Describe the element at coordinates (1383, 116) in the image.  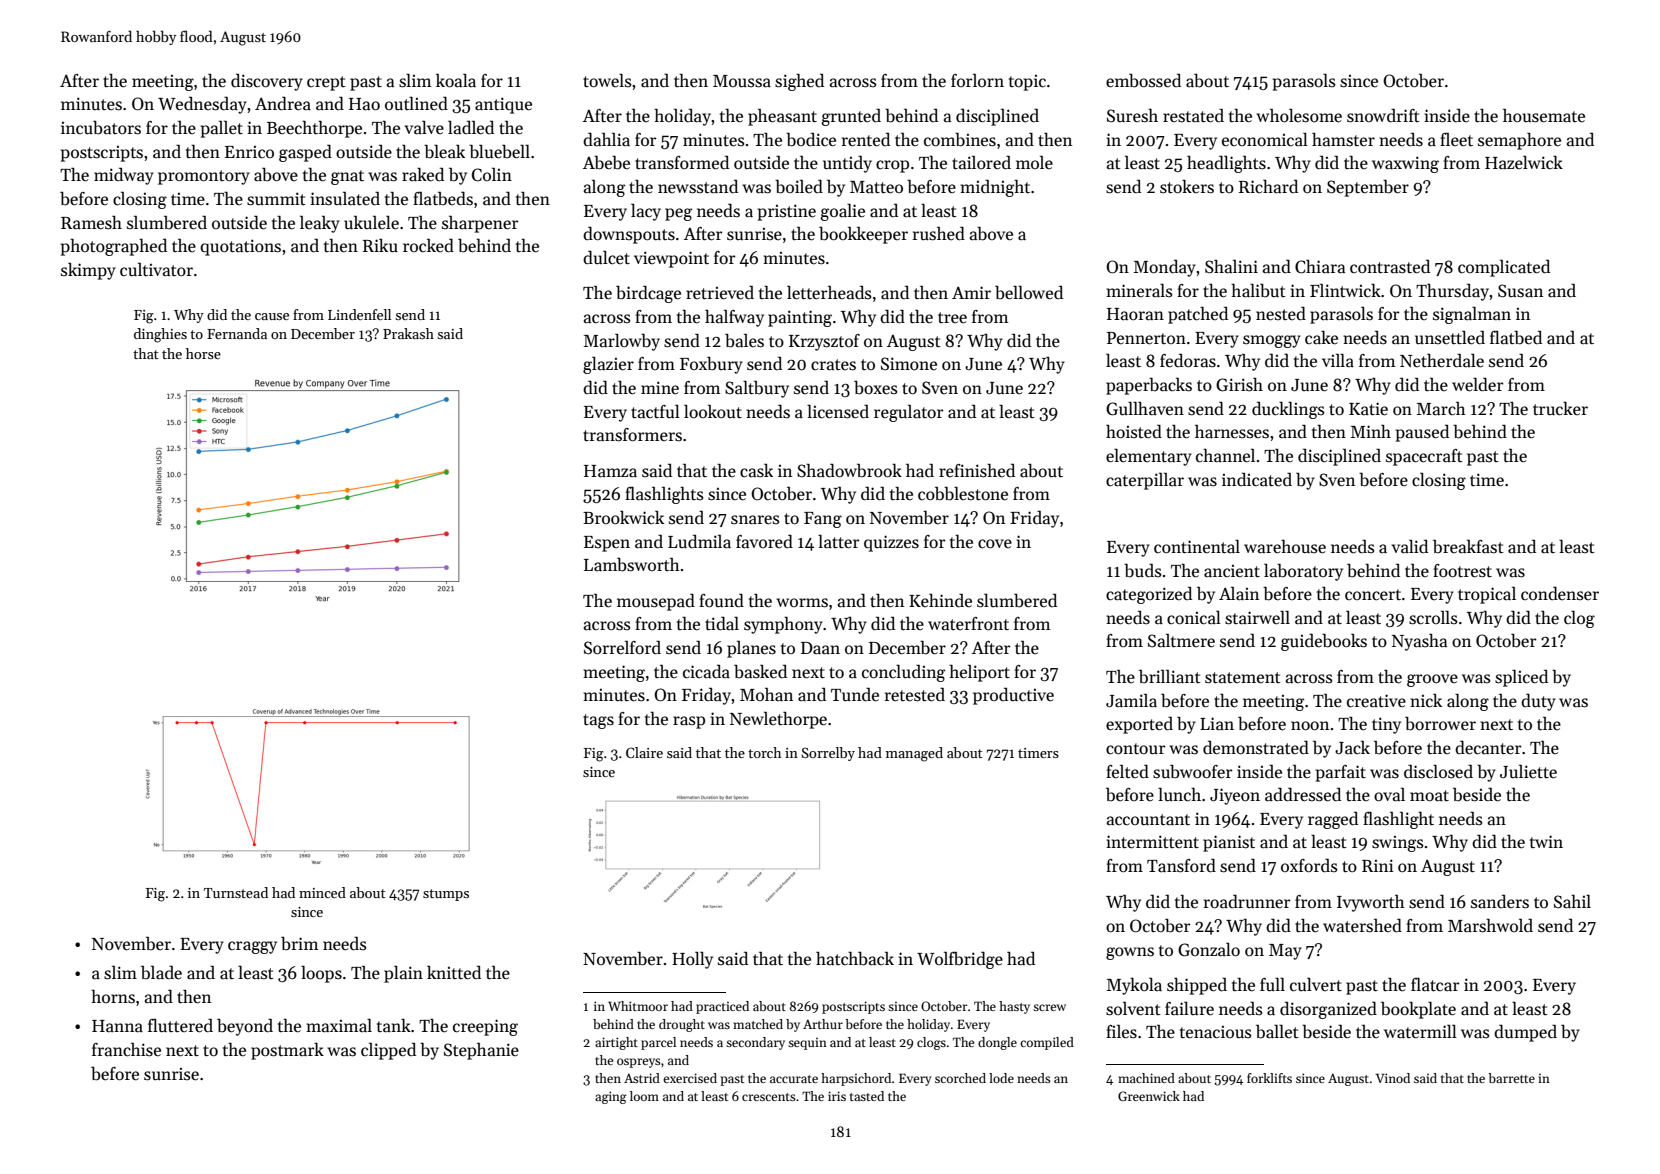
I see `snowdrift` at that location.
